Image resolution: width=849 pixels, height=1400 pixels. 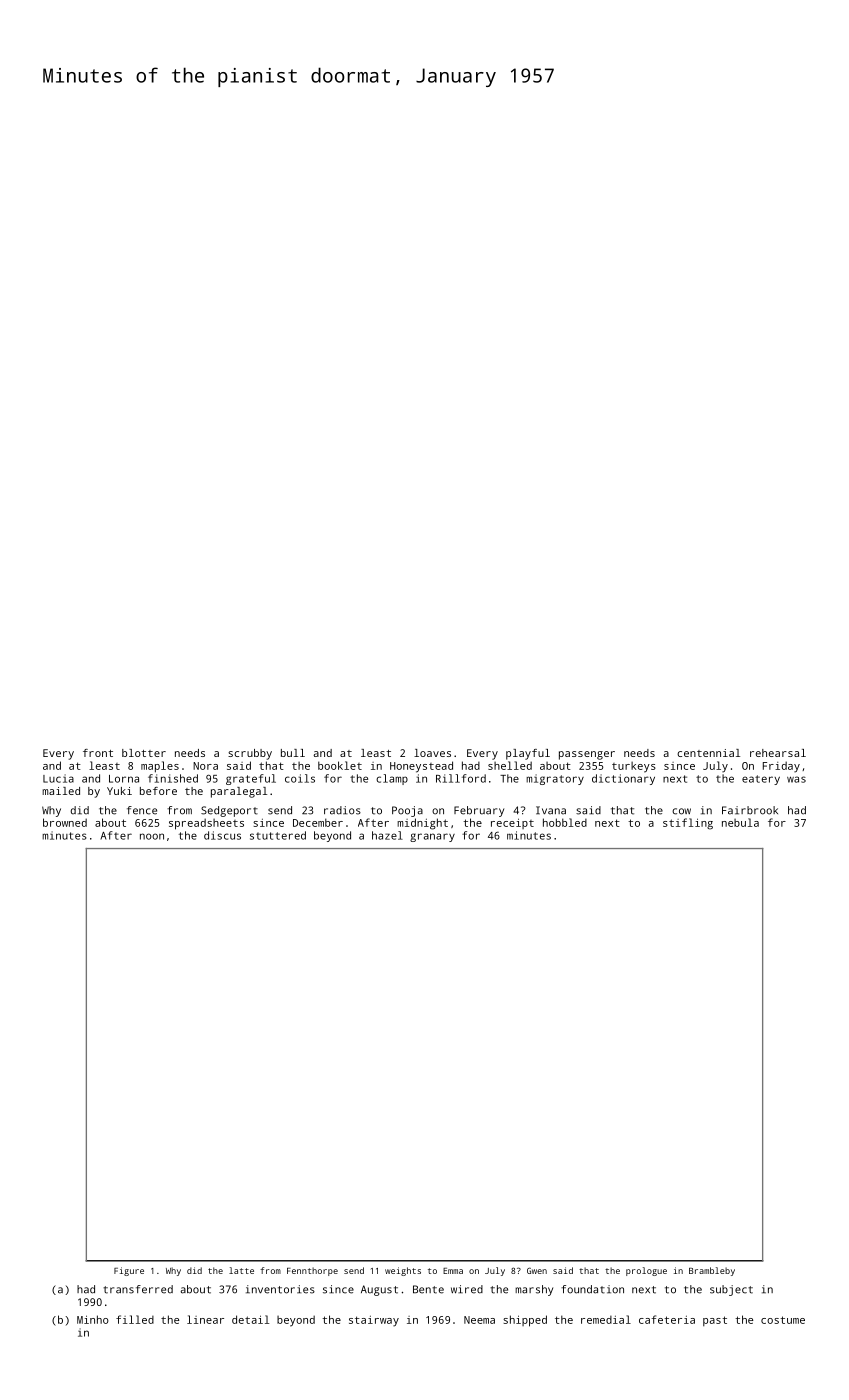 I want to click on Gwen, so click(x=537, y=1270).
